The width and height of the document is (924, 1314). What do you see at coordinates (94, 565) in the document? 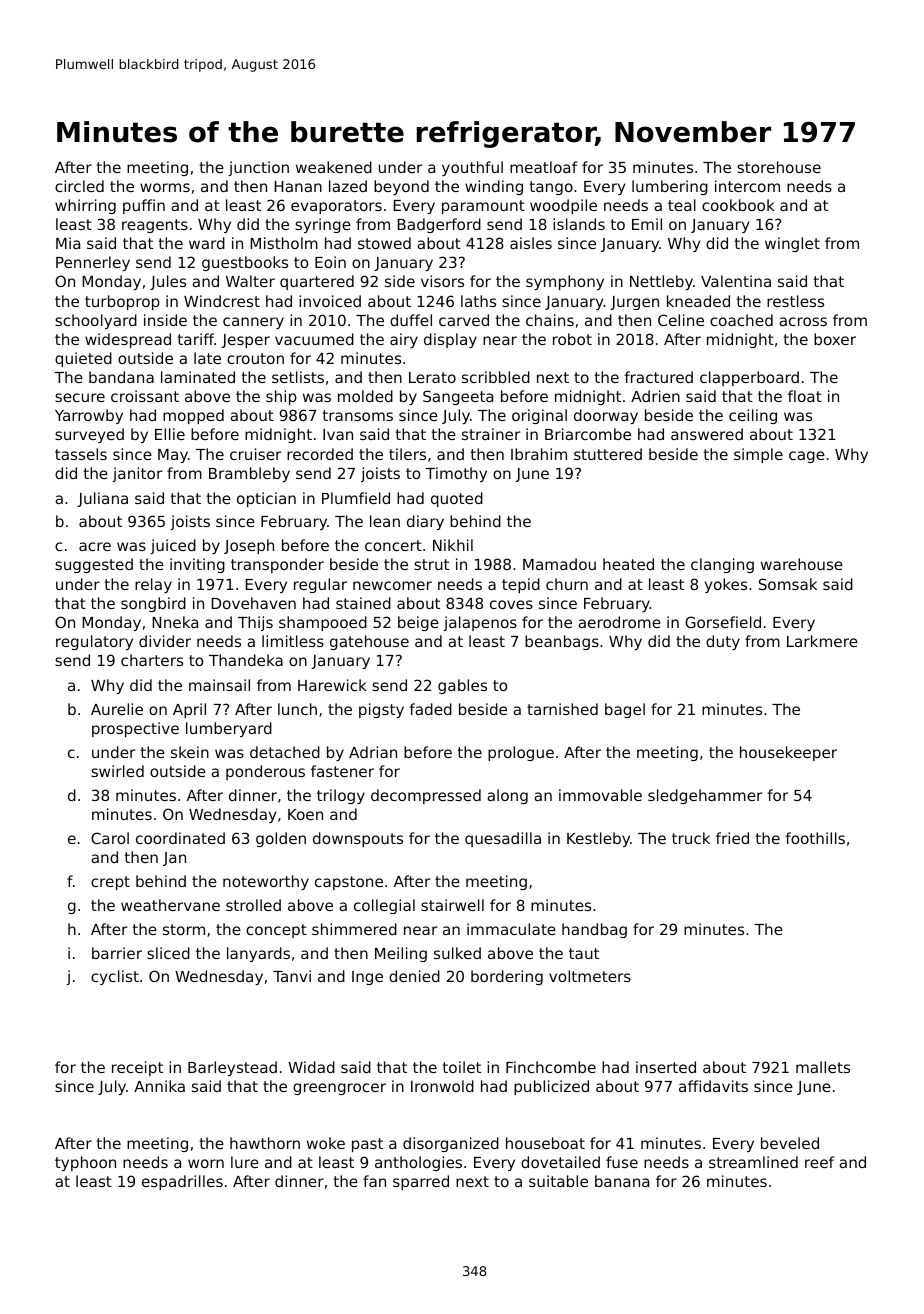
I see `suggested` at bounding box center [94, 565].
